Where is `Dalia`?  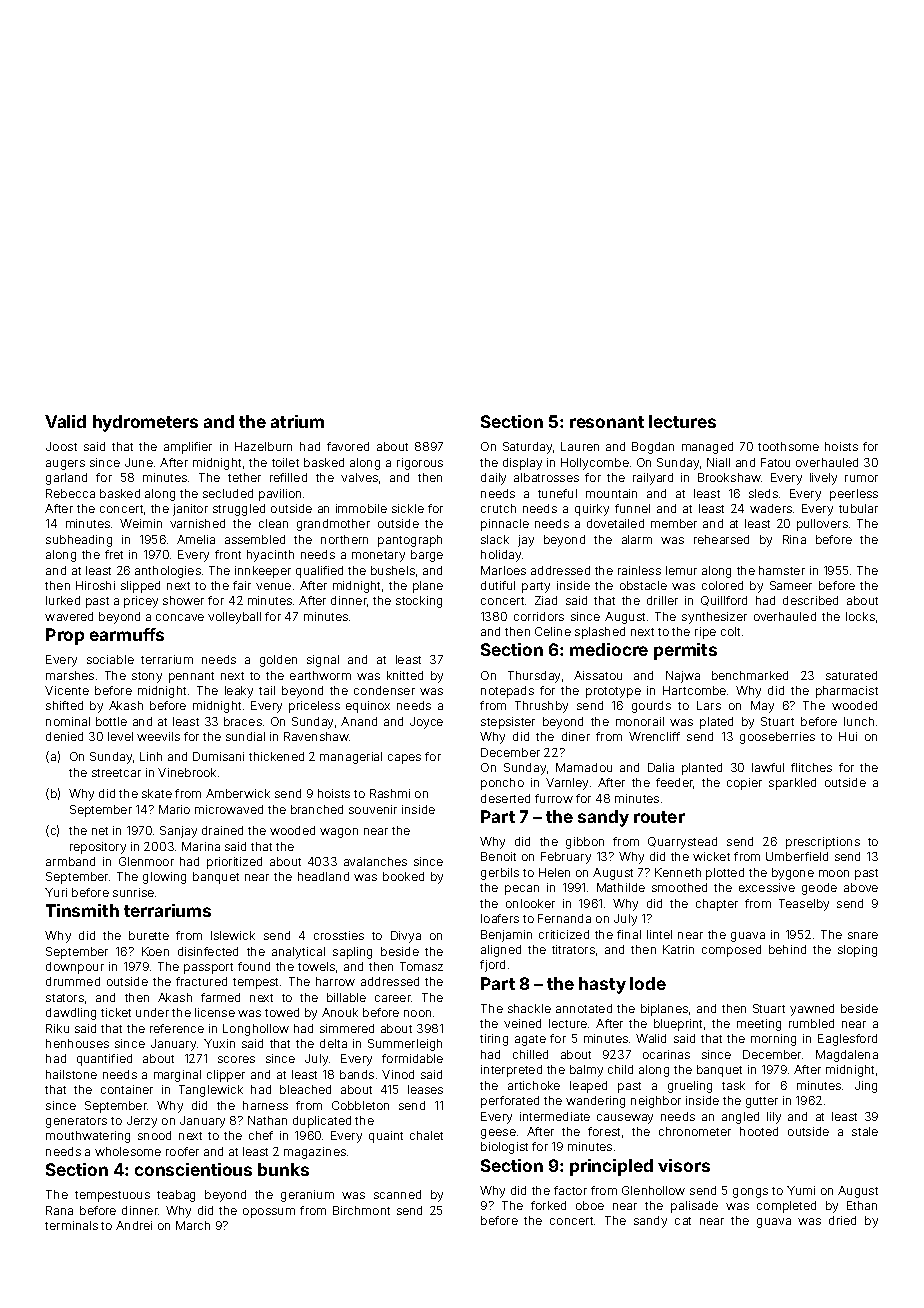
Dalia is located at coordinates (661, 767).
